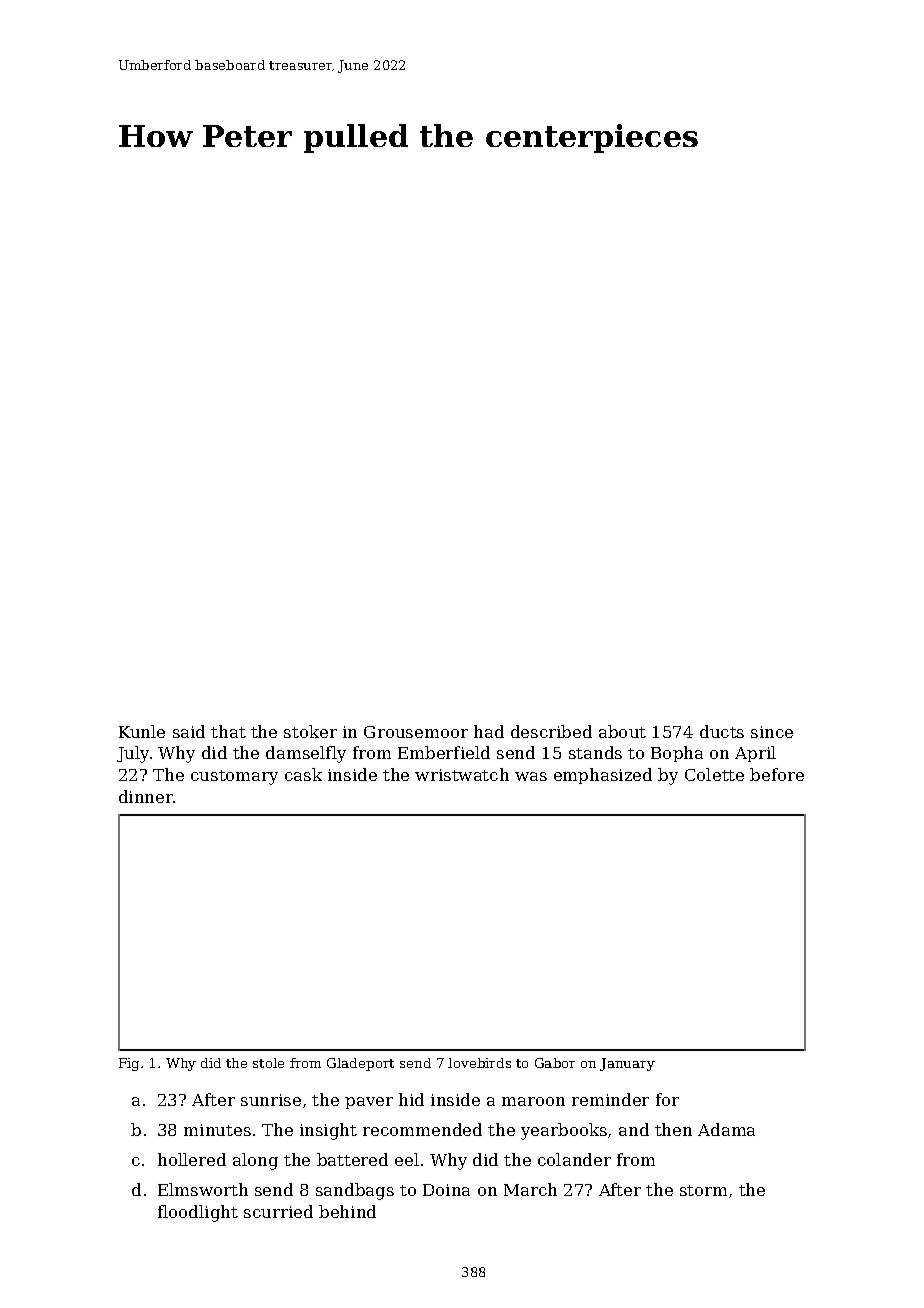 The height and width of the screenshot is (1308, 924). Describe the element at coordinates (551, 731) in the screenshot. I see `described` at that location.
